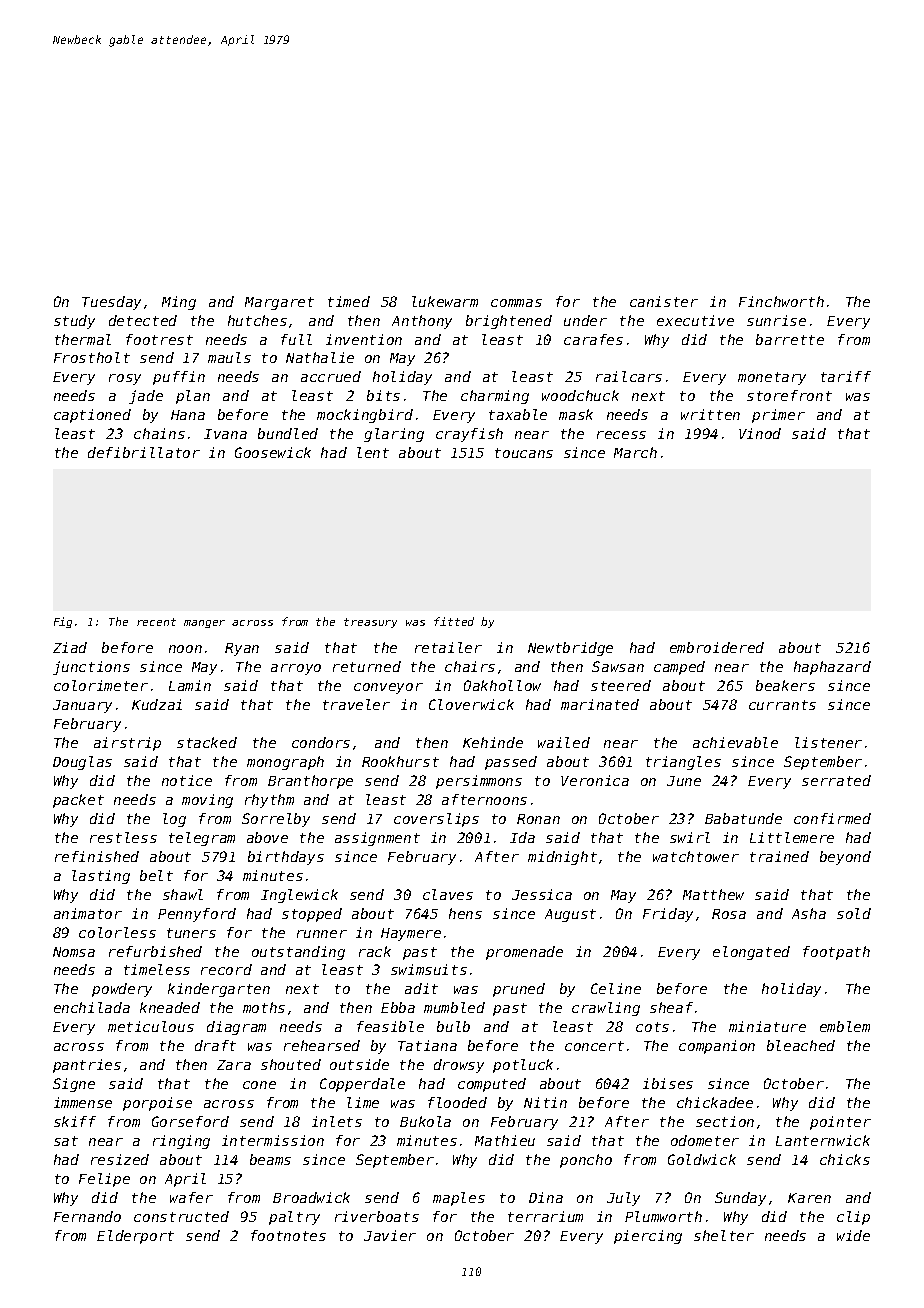 The image size is (924, 1308). What do you see at coordinates (448, 647) in the screenshot?
I see `retailer` at bounding box center [448, 647].
